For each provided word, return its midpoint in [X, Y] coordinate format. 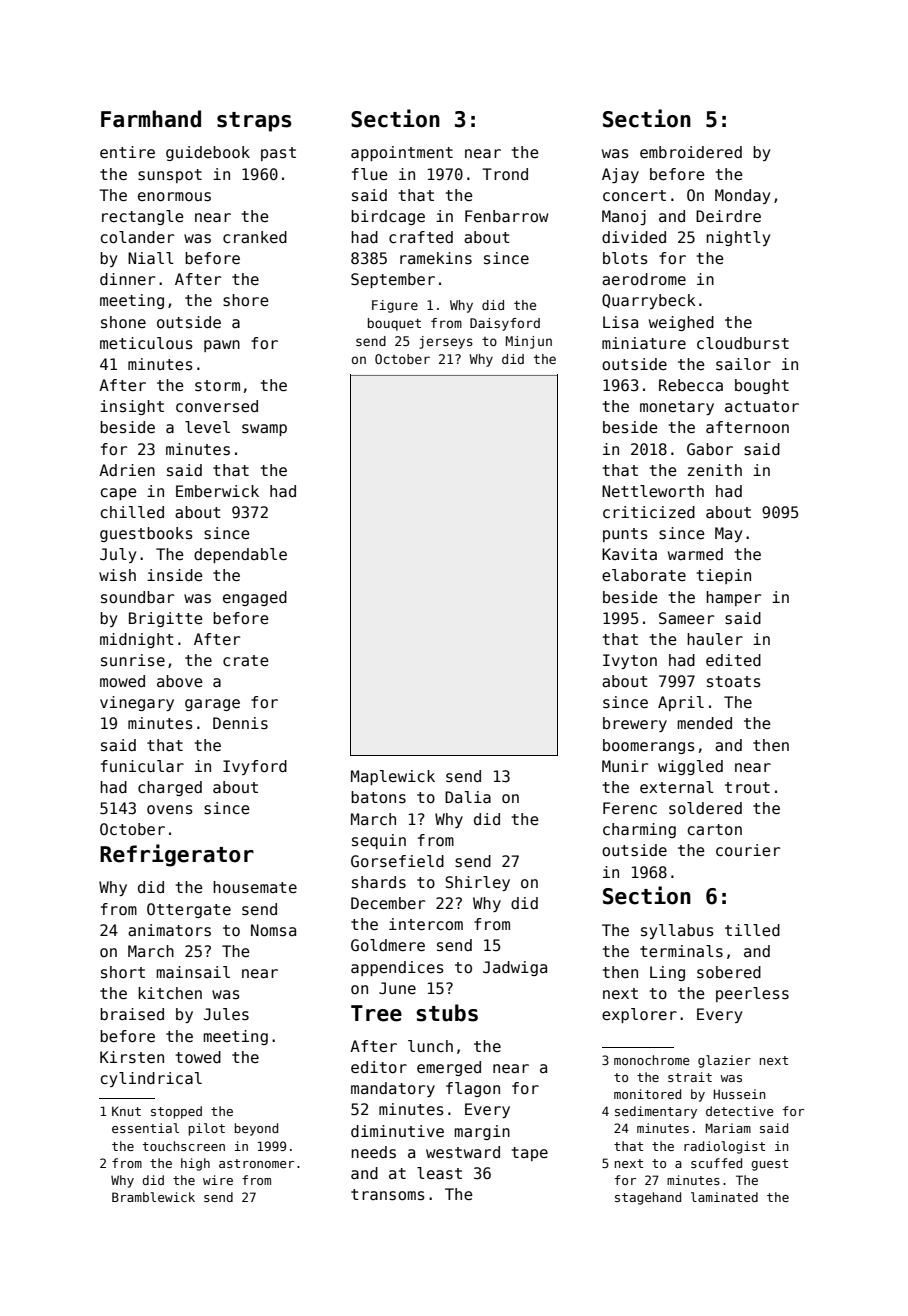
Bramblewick [153, 1197]
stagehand [648, 1198]
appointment [402, 153]
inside [175, 575]
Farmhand [151, 119]
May [728, 534]
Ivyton [630, 661]
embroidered [691, 152]
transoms [388, 1195]
